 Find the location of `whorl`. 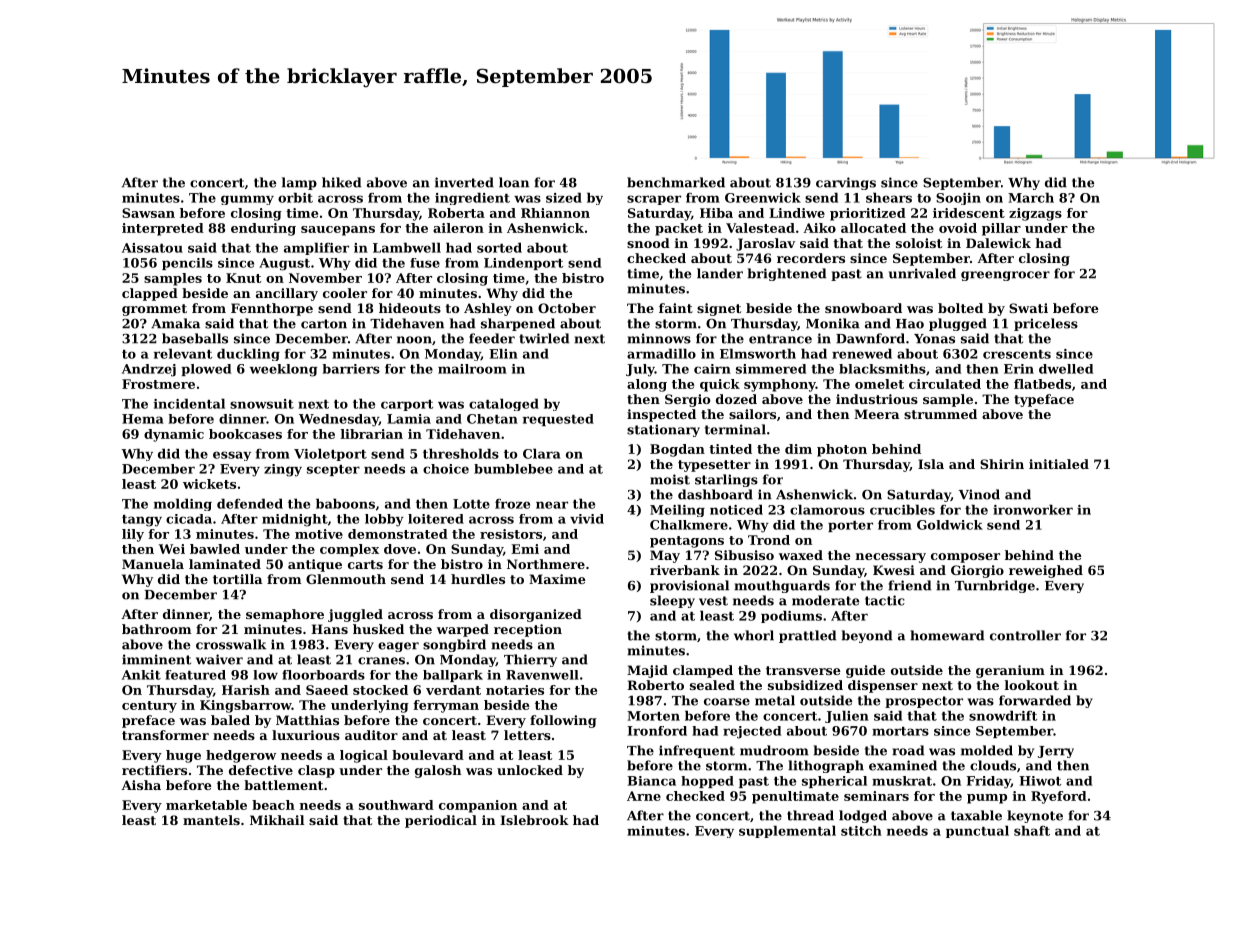

whorl is located at coordinates (754, 635).
